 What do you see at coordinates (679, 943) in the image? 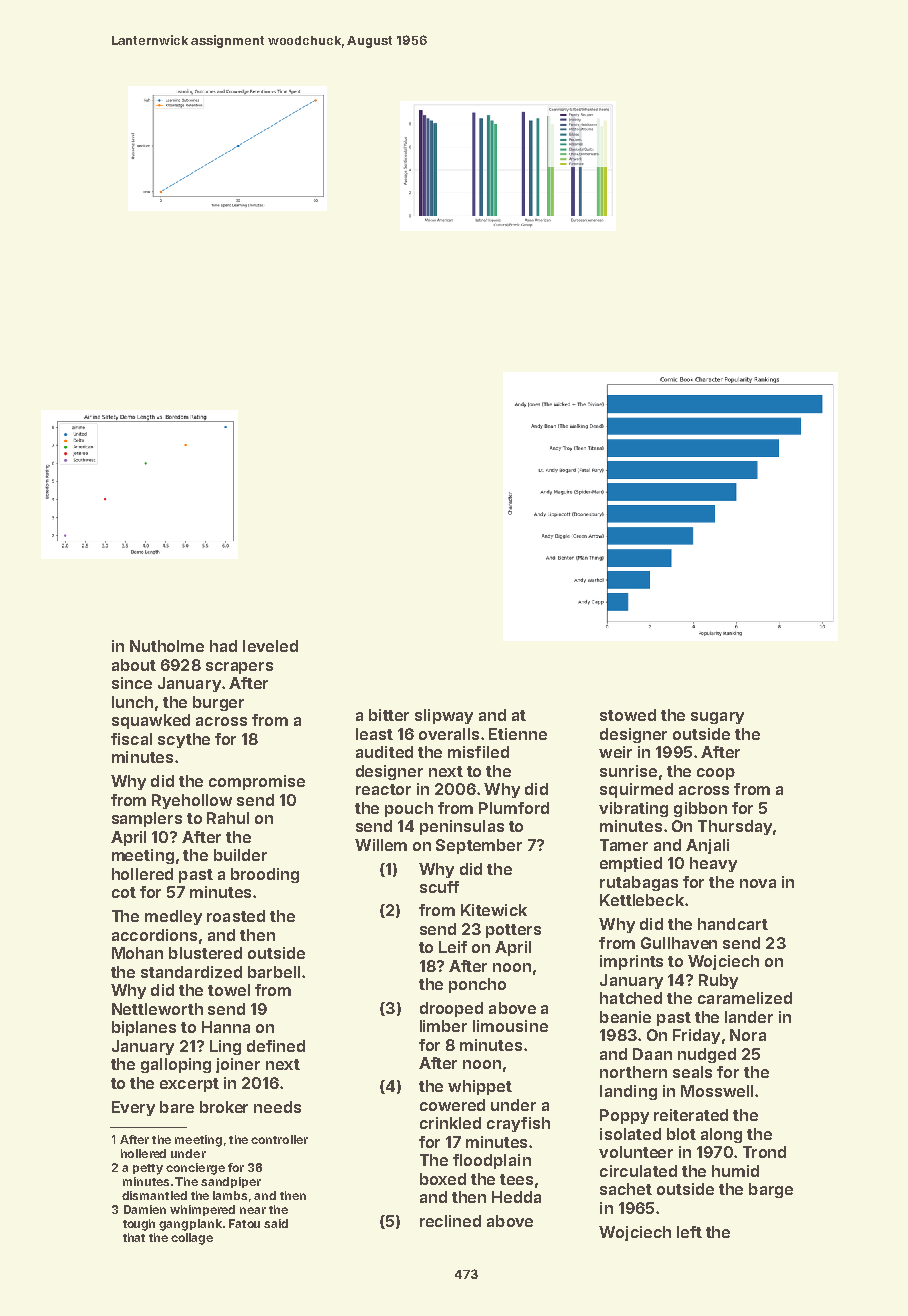
I see `Gullhaven` at bounding box center [679, 943].
